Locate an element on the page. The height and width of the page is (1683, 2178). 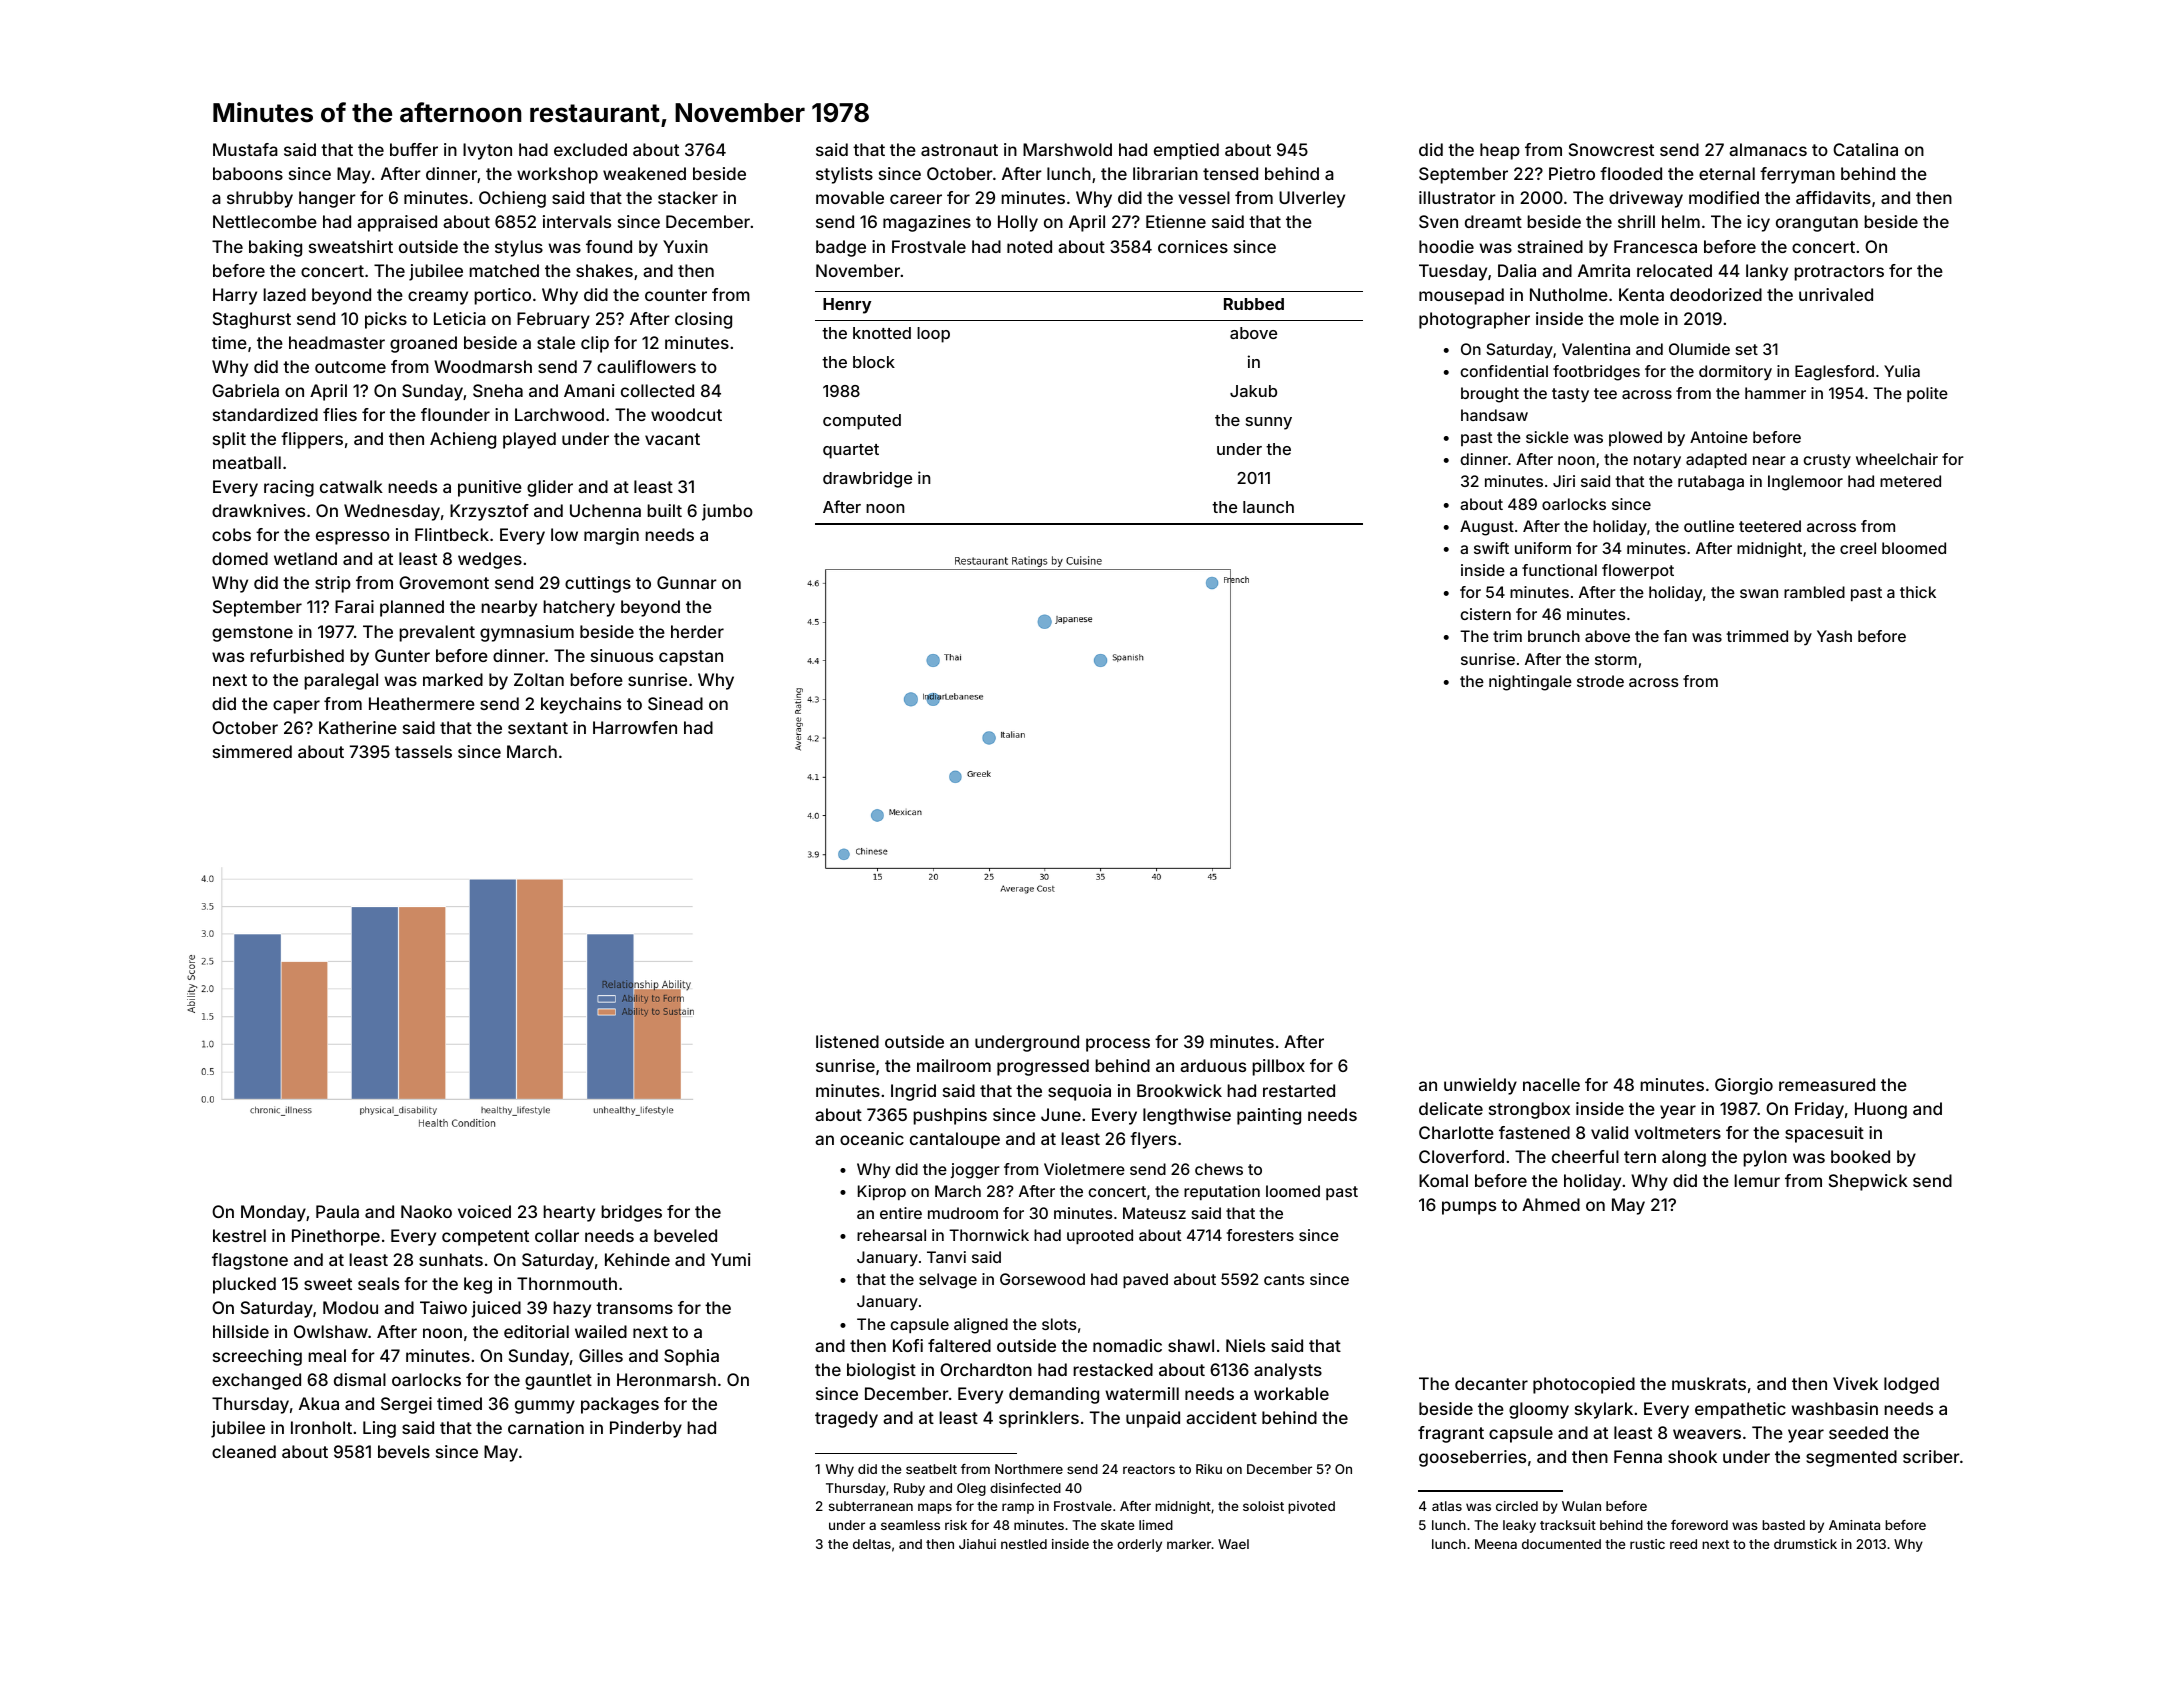
vacant is located at coordinates (672, 439).
